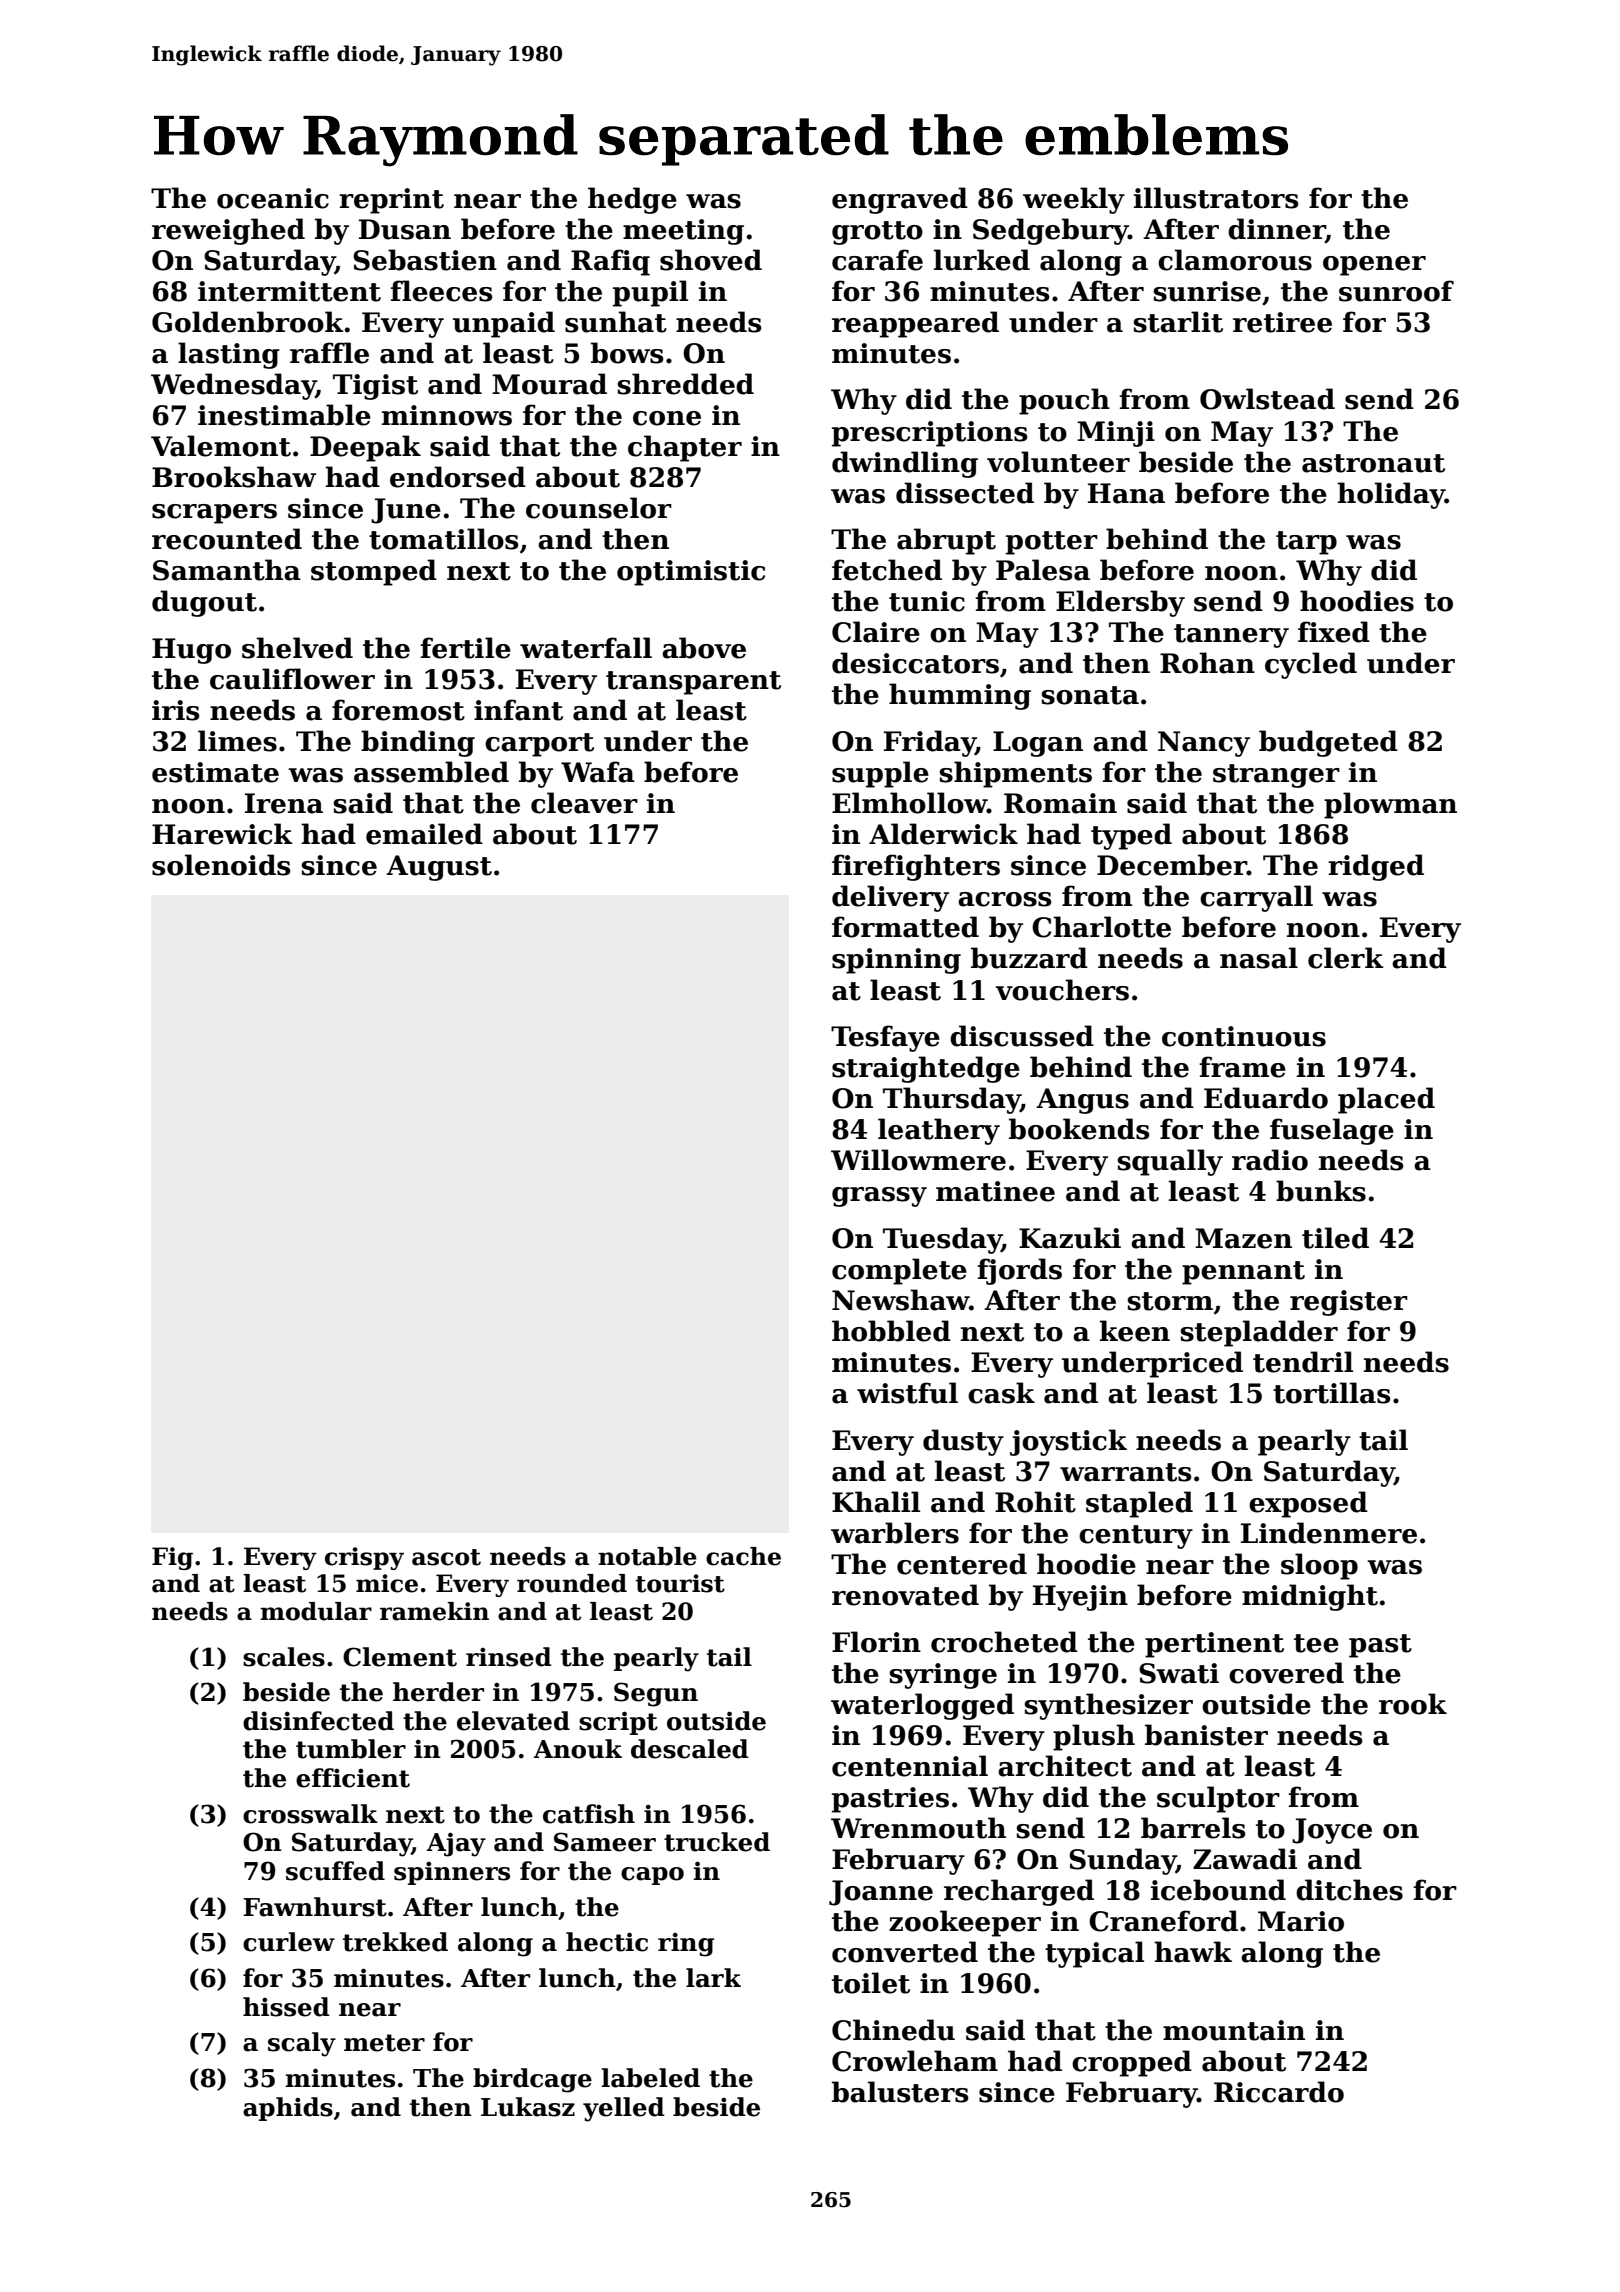  I want to click on tiled, so click(1335, 1238).
